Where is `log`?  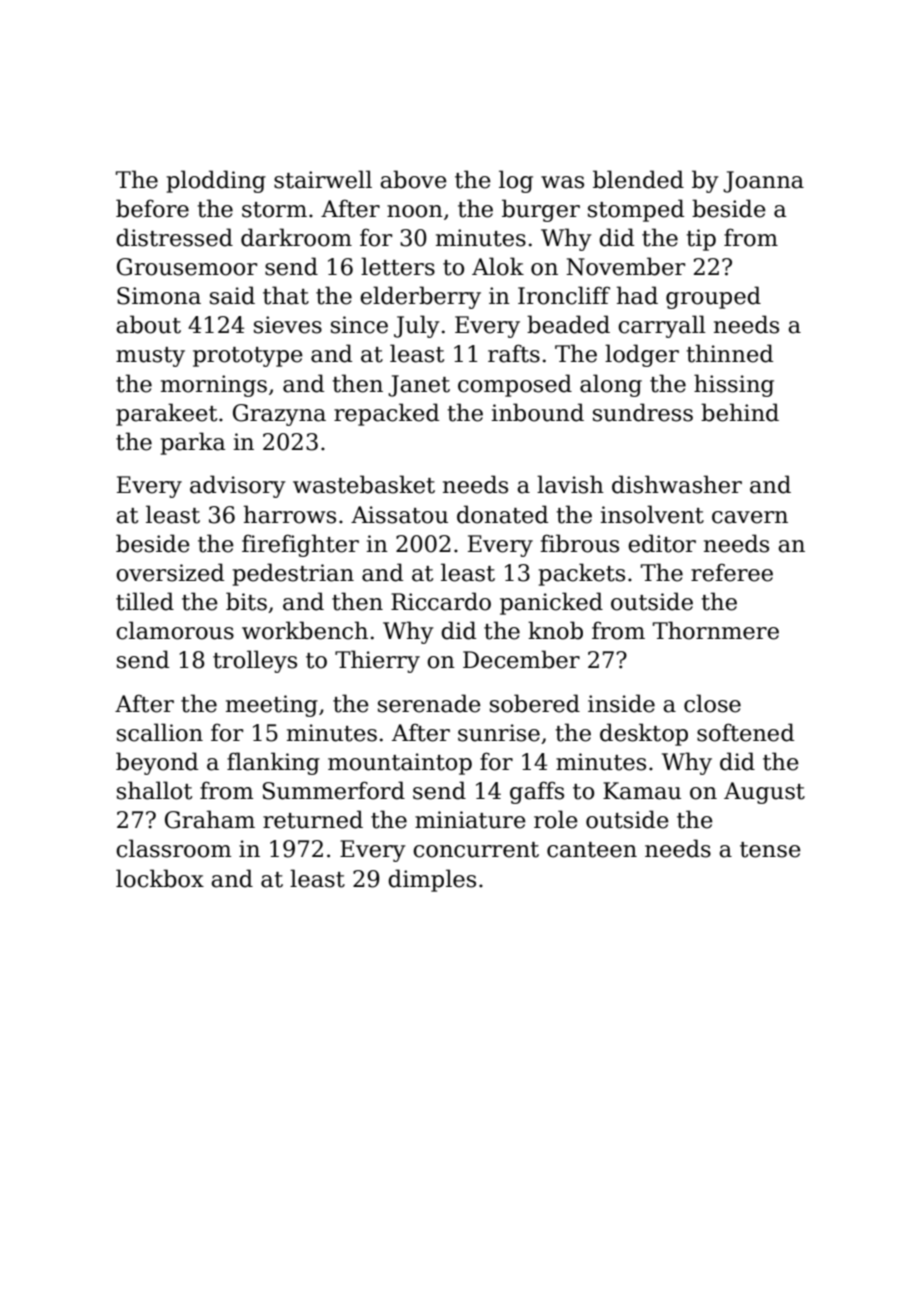
log is located at coordinates (516, 181).
